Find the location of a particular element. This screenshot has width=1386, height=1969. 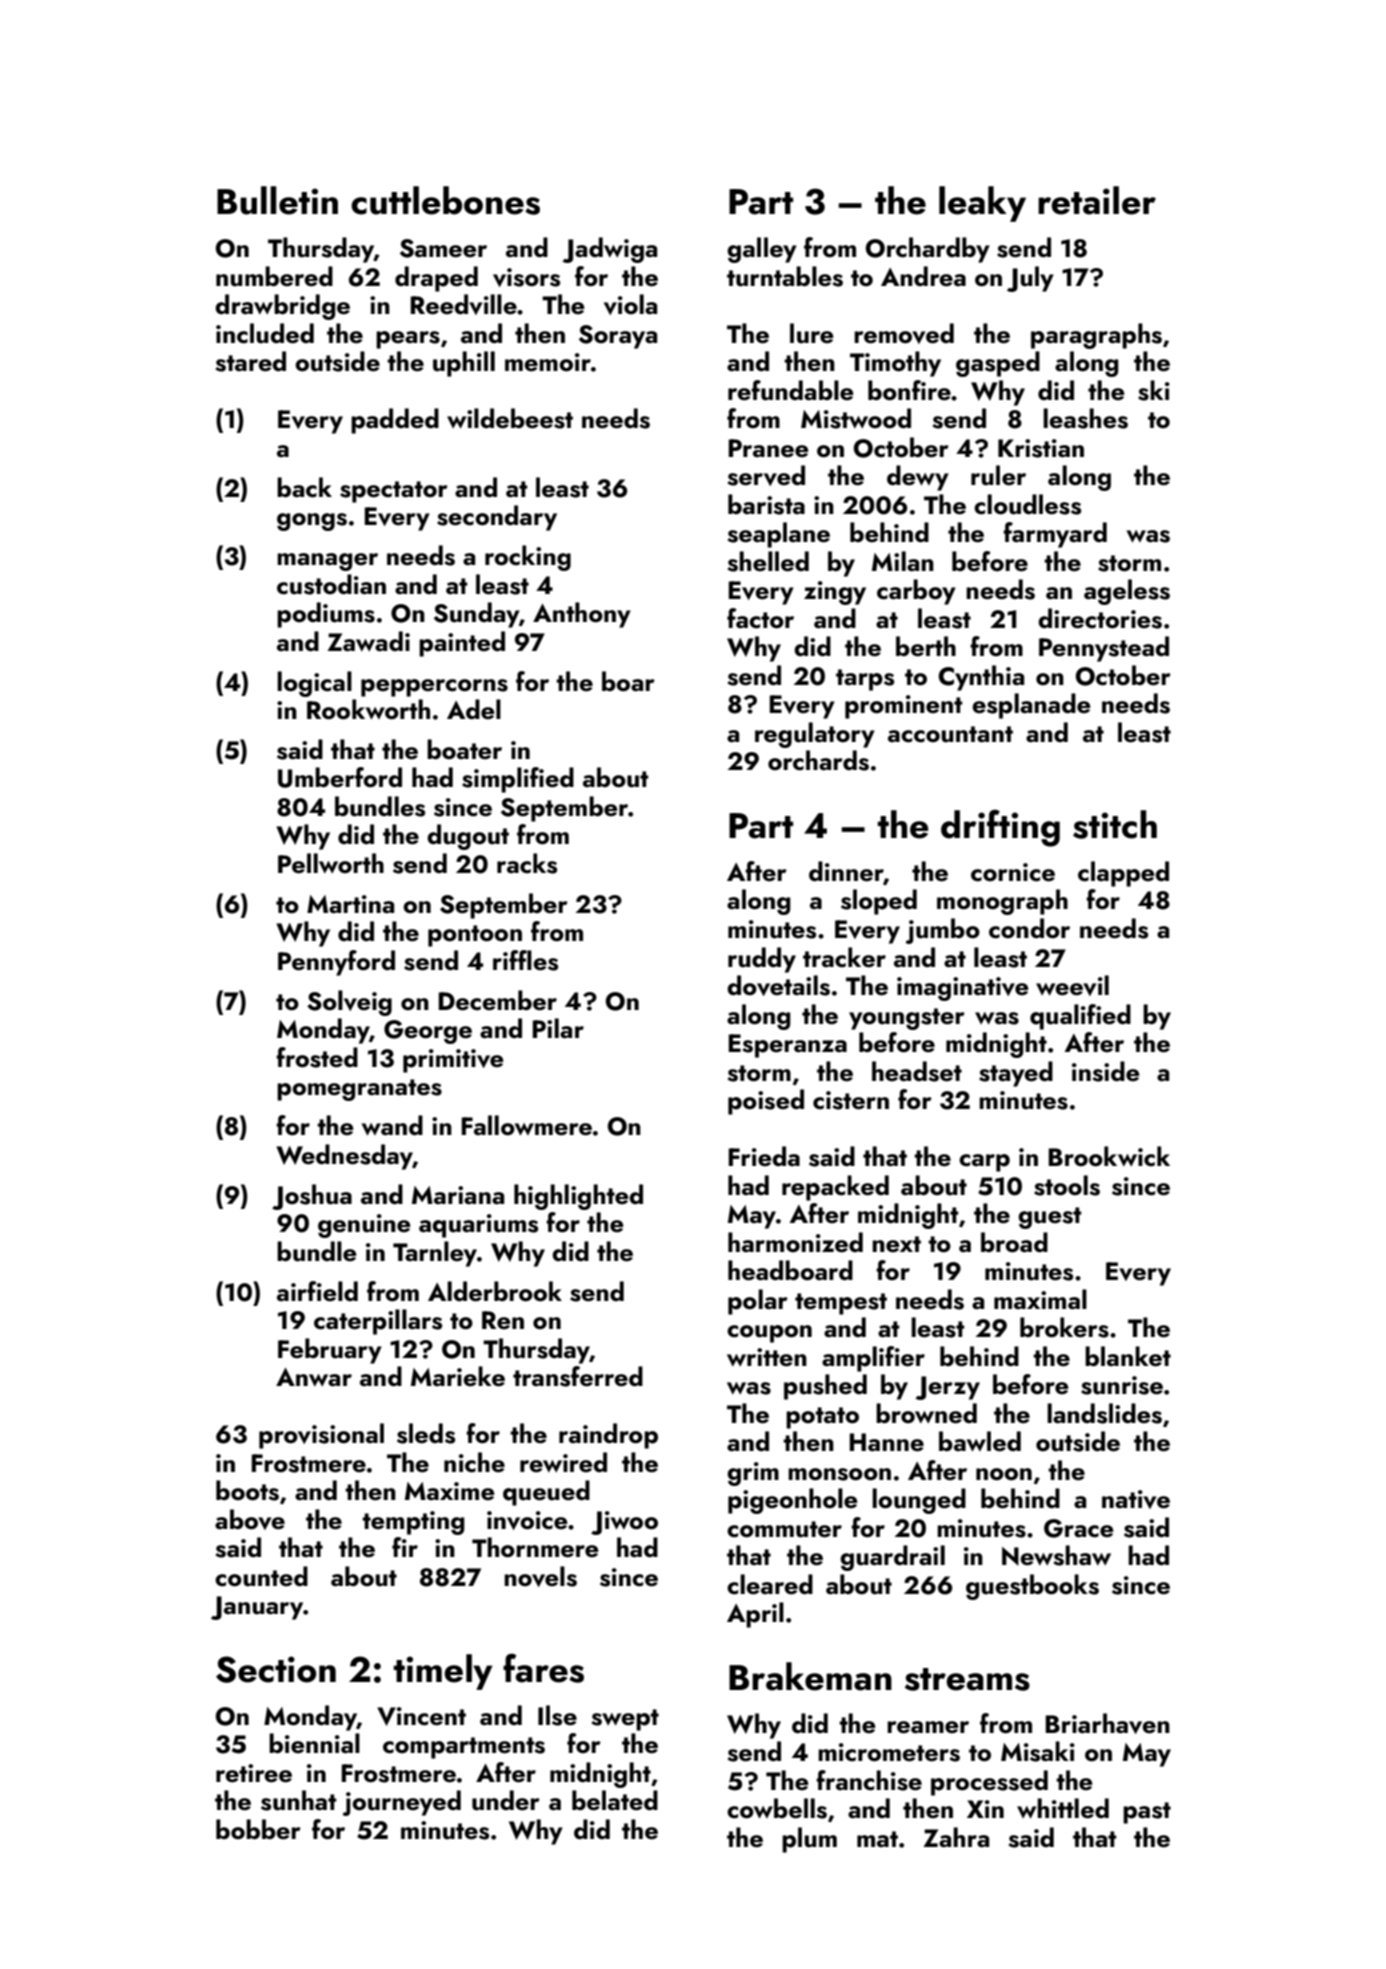

highlighted is located at coordinates (578, 1197).
